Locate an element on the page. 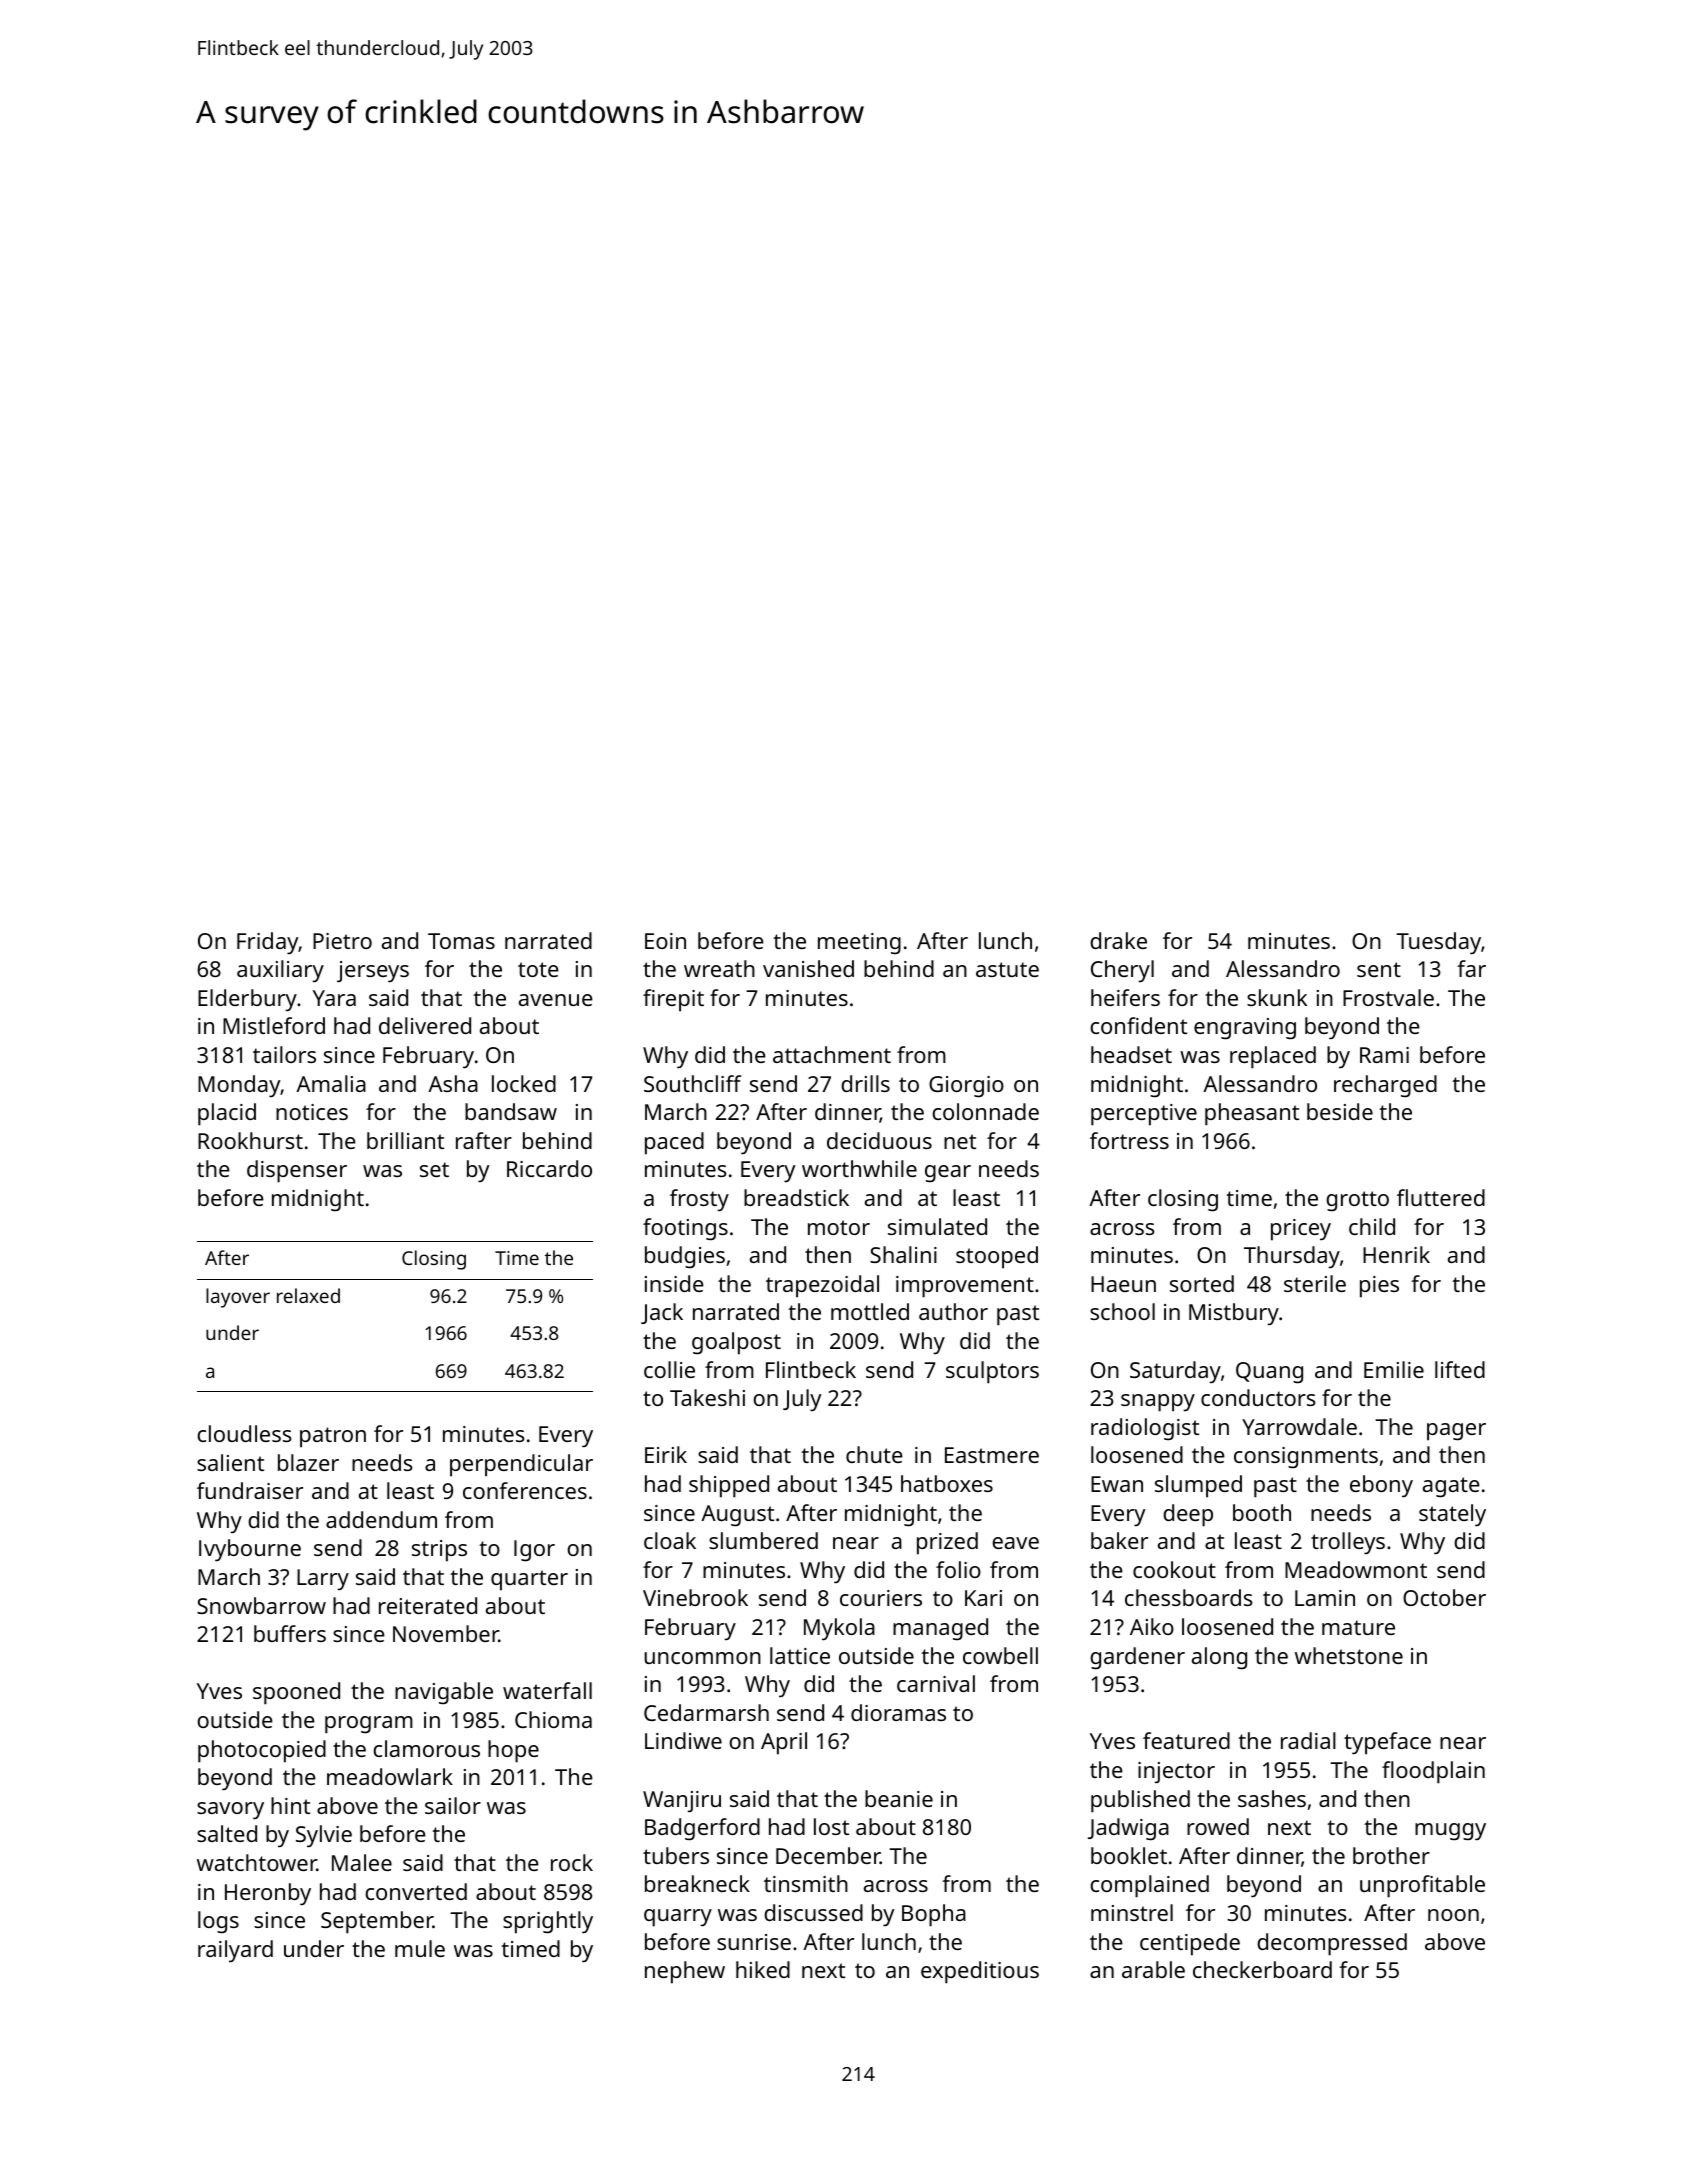 This image has height=2178, width=1683. Vinebrook is located at coordinates (695, 1597).
